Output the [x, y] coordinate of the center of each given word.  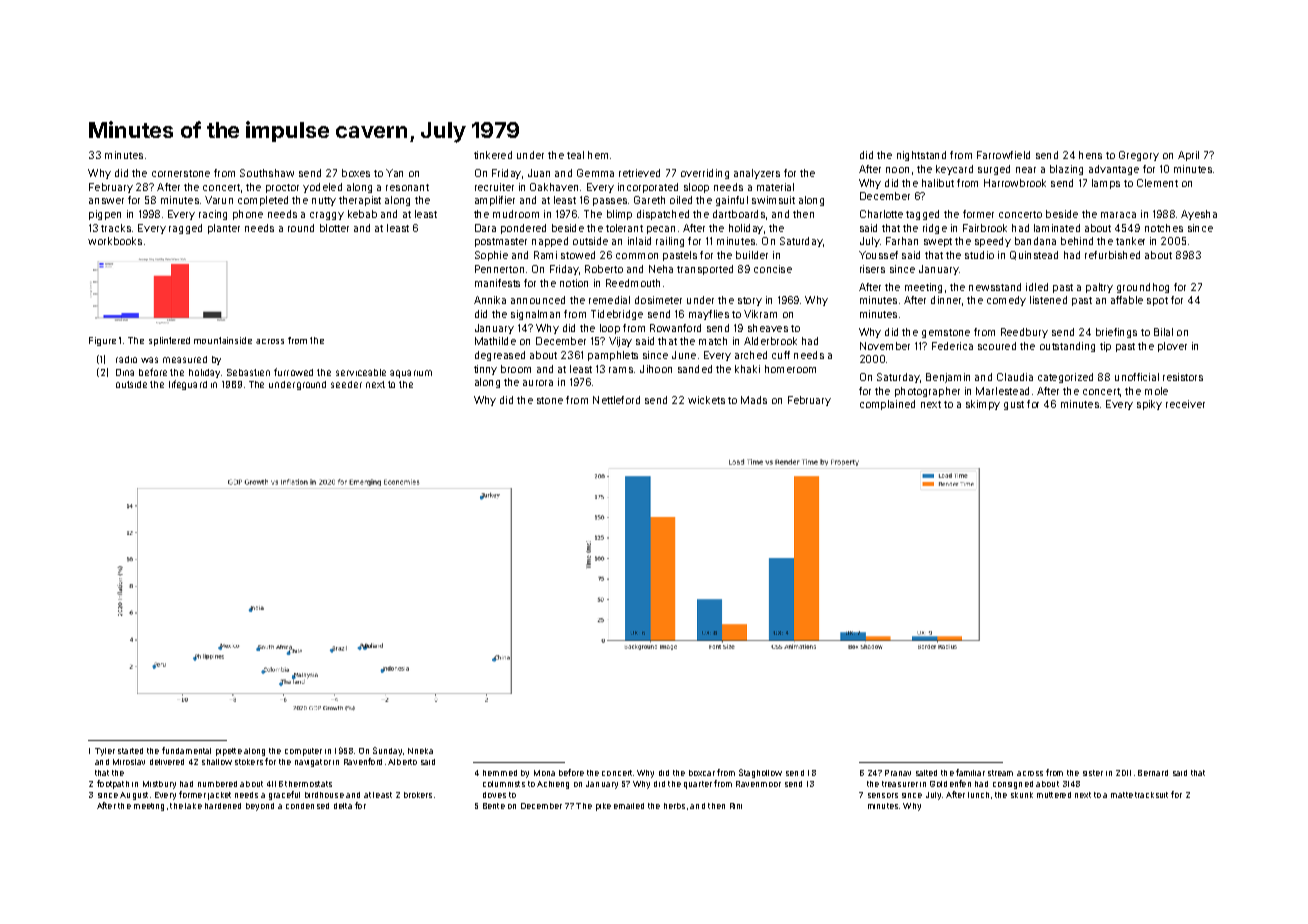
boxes [356, 173]
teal [575, 155]
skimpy [983, 405]
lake [193, 806]
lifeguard [188, 385]
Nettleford [616, 400]
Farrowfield [1003, 155]
